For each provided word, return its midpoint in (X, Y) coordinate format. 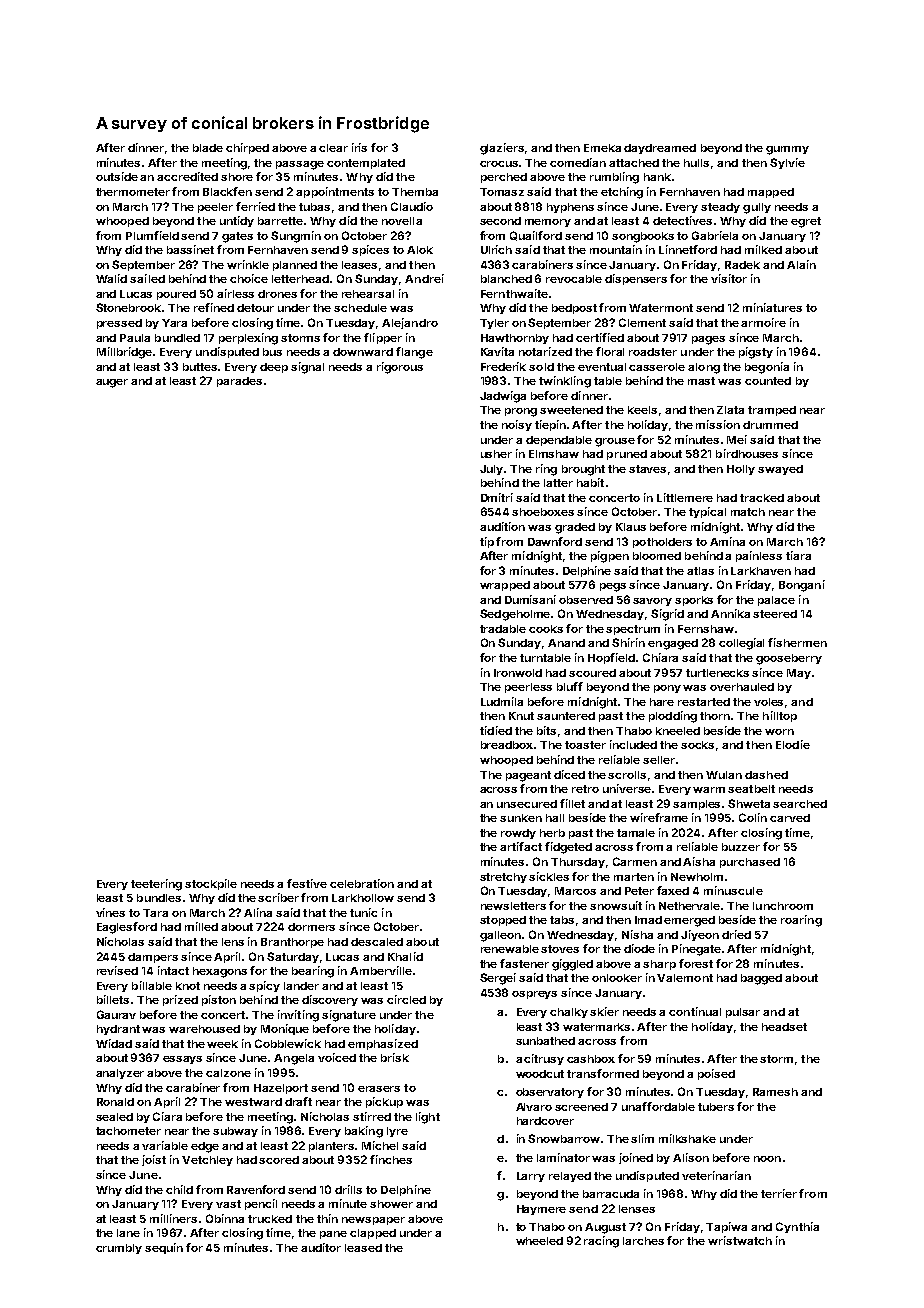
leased (363, 1248)
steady (720, 208)
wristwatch (740, 1240)
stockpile (211, 884)
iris (359, 147)
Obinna (225, 1218)
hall (555, 818)
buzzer (741, 847)
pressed (119, 324)
